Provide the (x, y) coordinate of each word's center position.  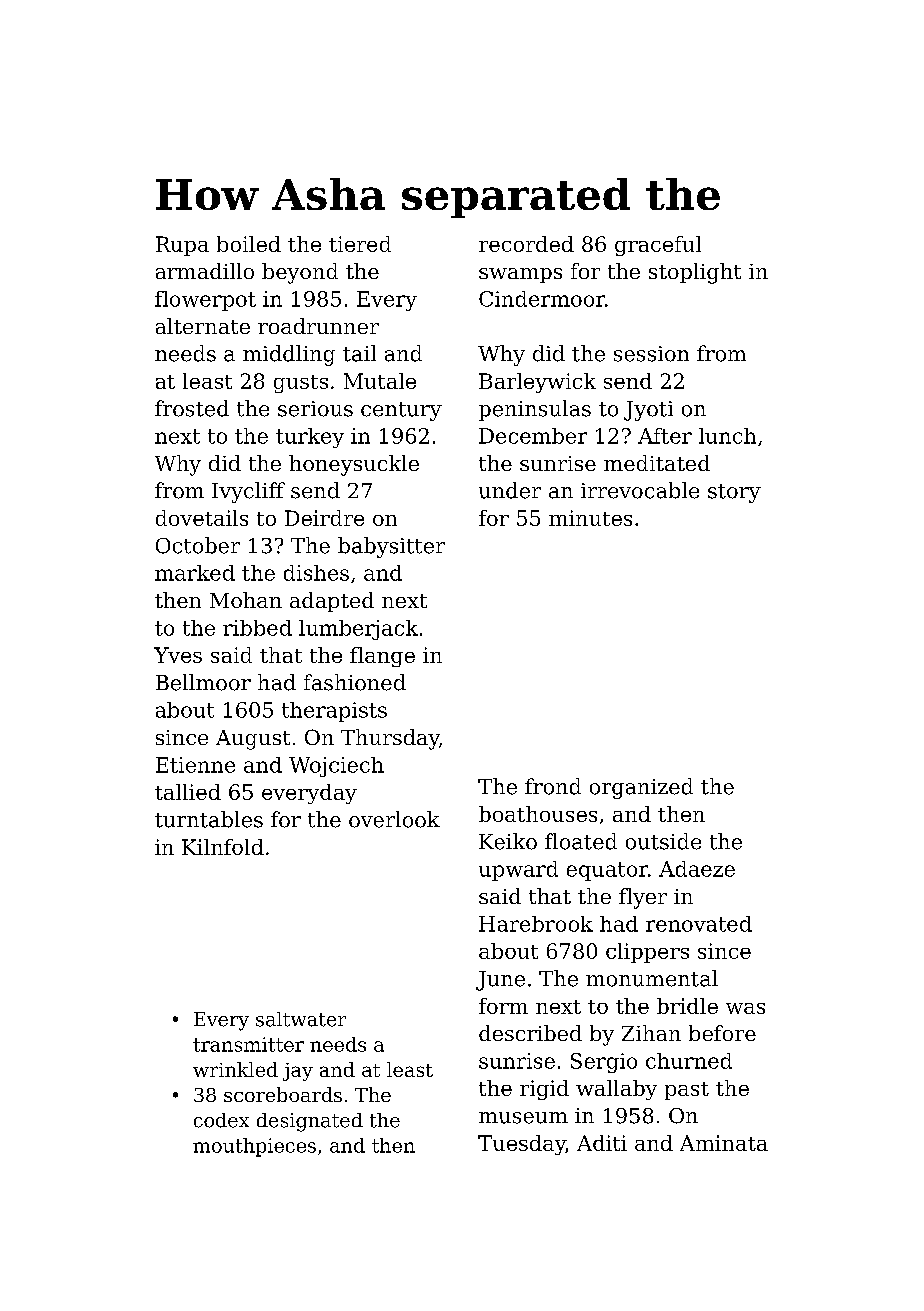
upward (518, 871)
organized (641, 788)
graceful (658, 246)
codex (221, 1120)
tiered (360, 244)
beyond (300, 273)
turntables (209, 819)
